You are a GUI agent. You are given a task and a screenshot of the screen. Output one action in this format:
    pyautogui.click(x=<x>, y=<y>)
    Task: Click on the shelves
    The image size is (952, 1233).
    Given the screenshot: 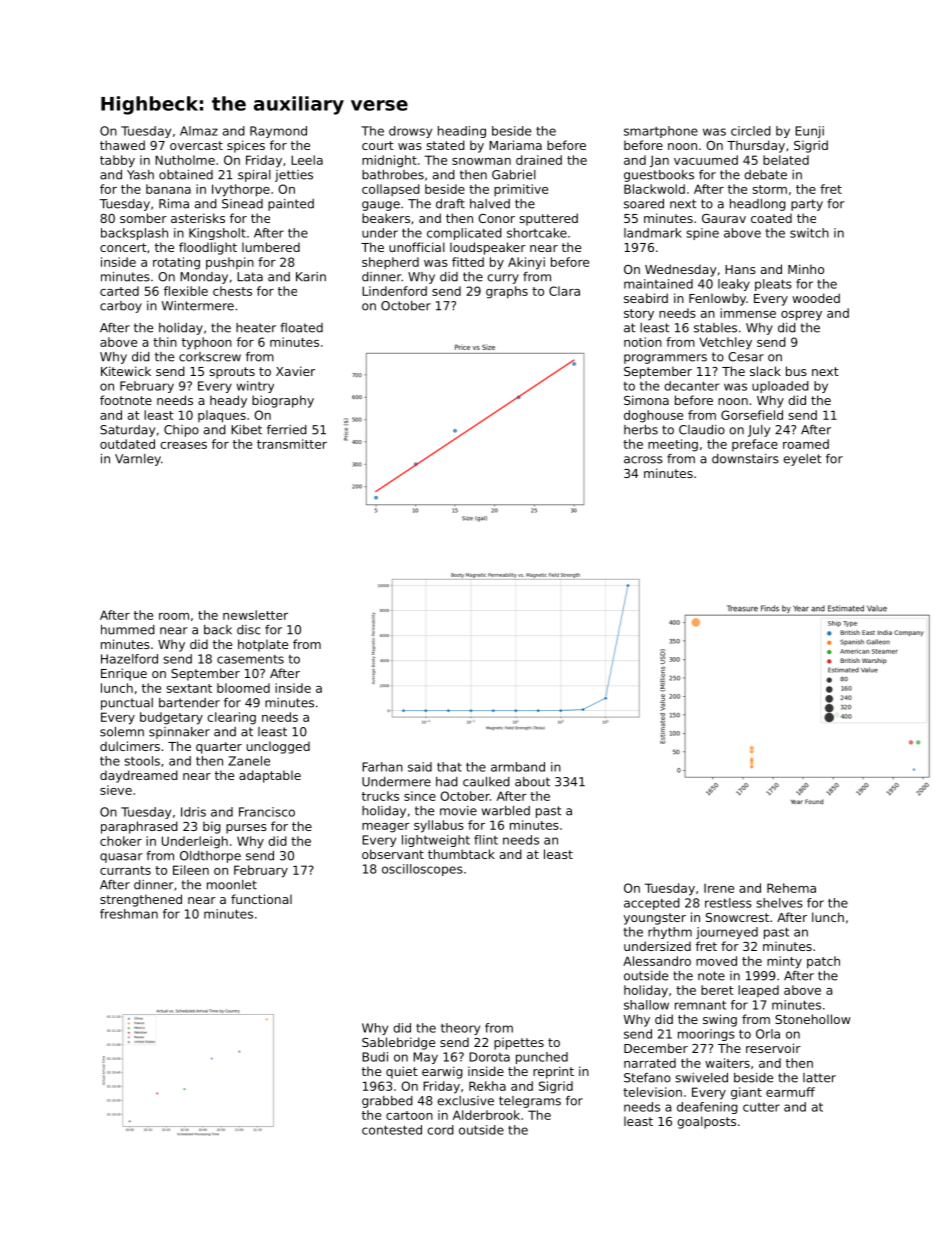 What is the action you would take?
    pyautogui.click(x=779, y=903)
